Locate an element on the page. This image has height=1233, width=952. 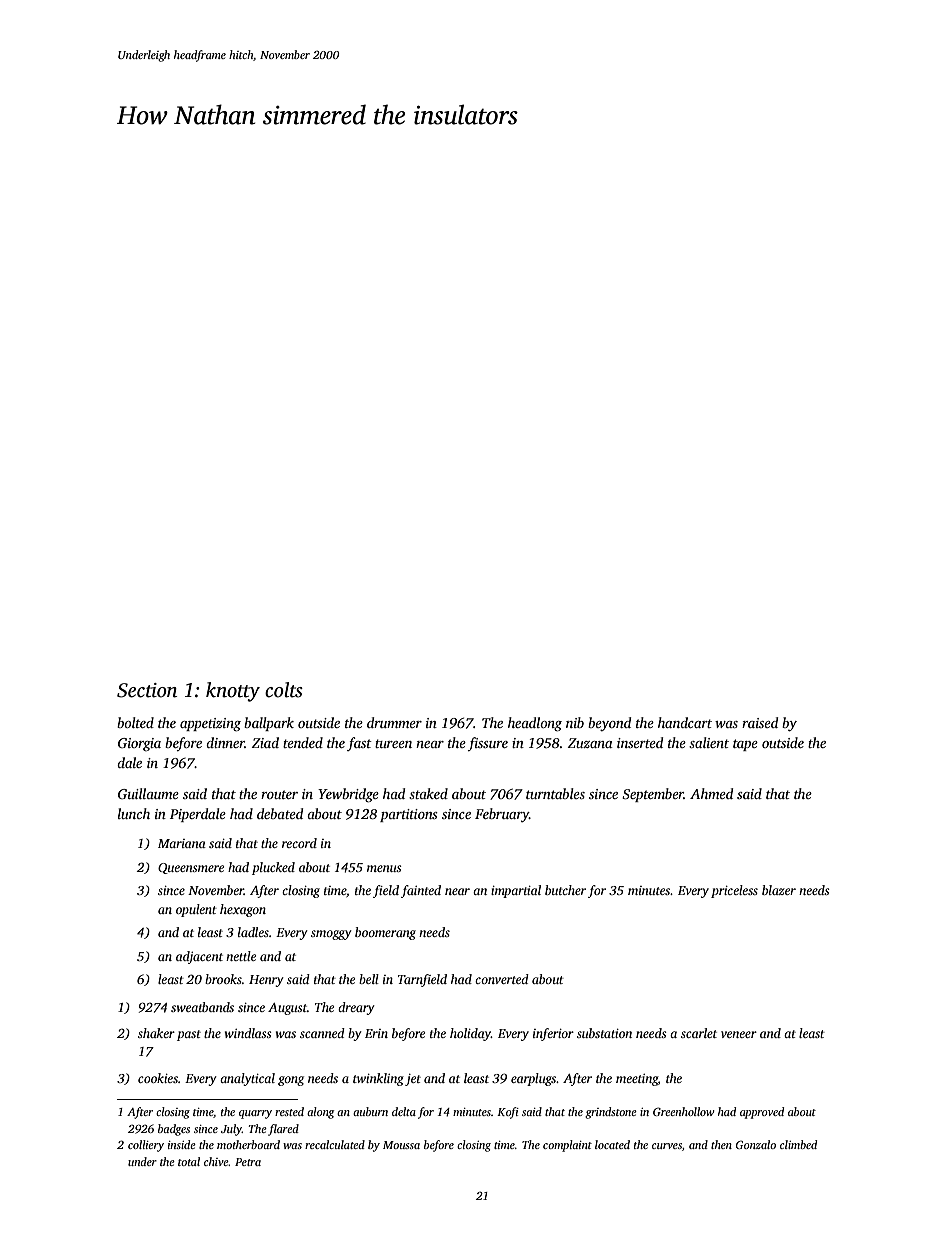
total is located at coordinates (189, 1161).
